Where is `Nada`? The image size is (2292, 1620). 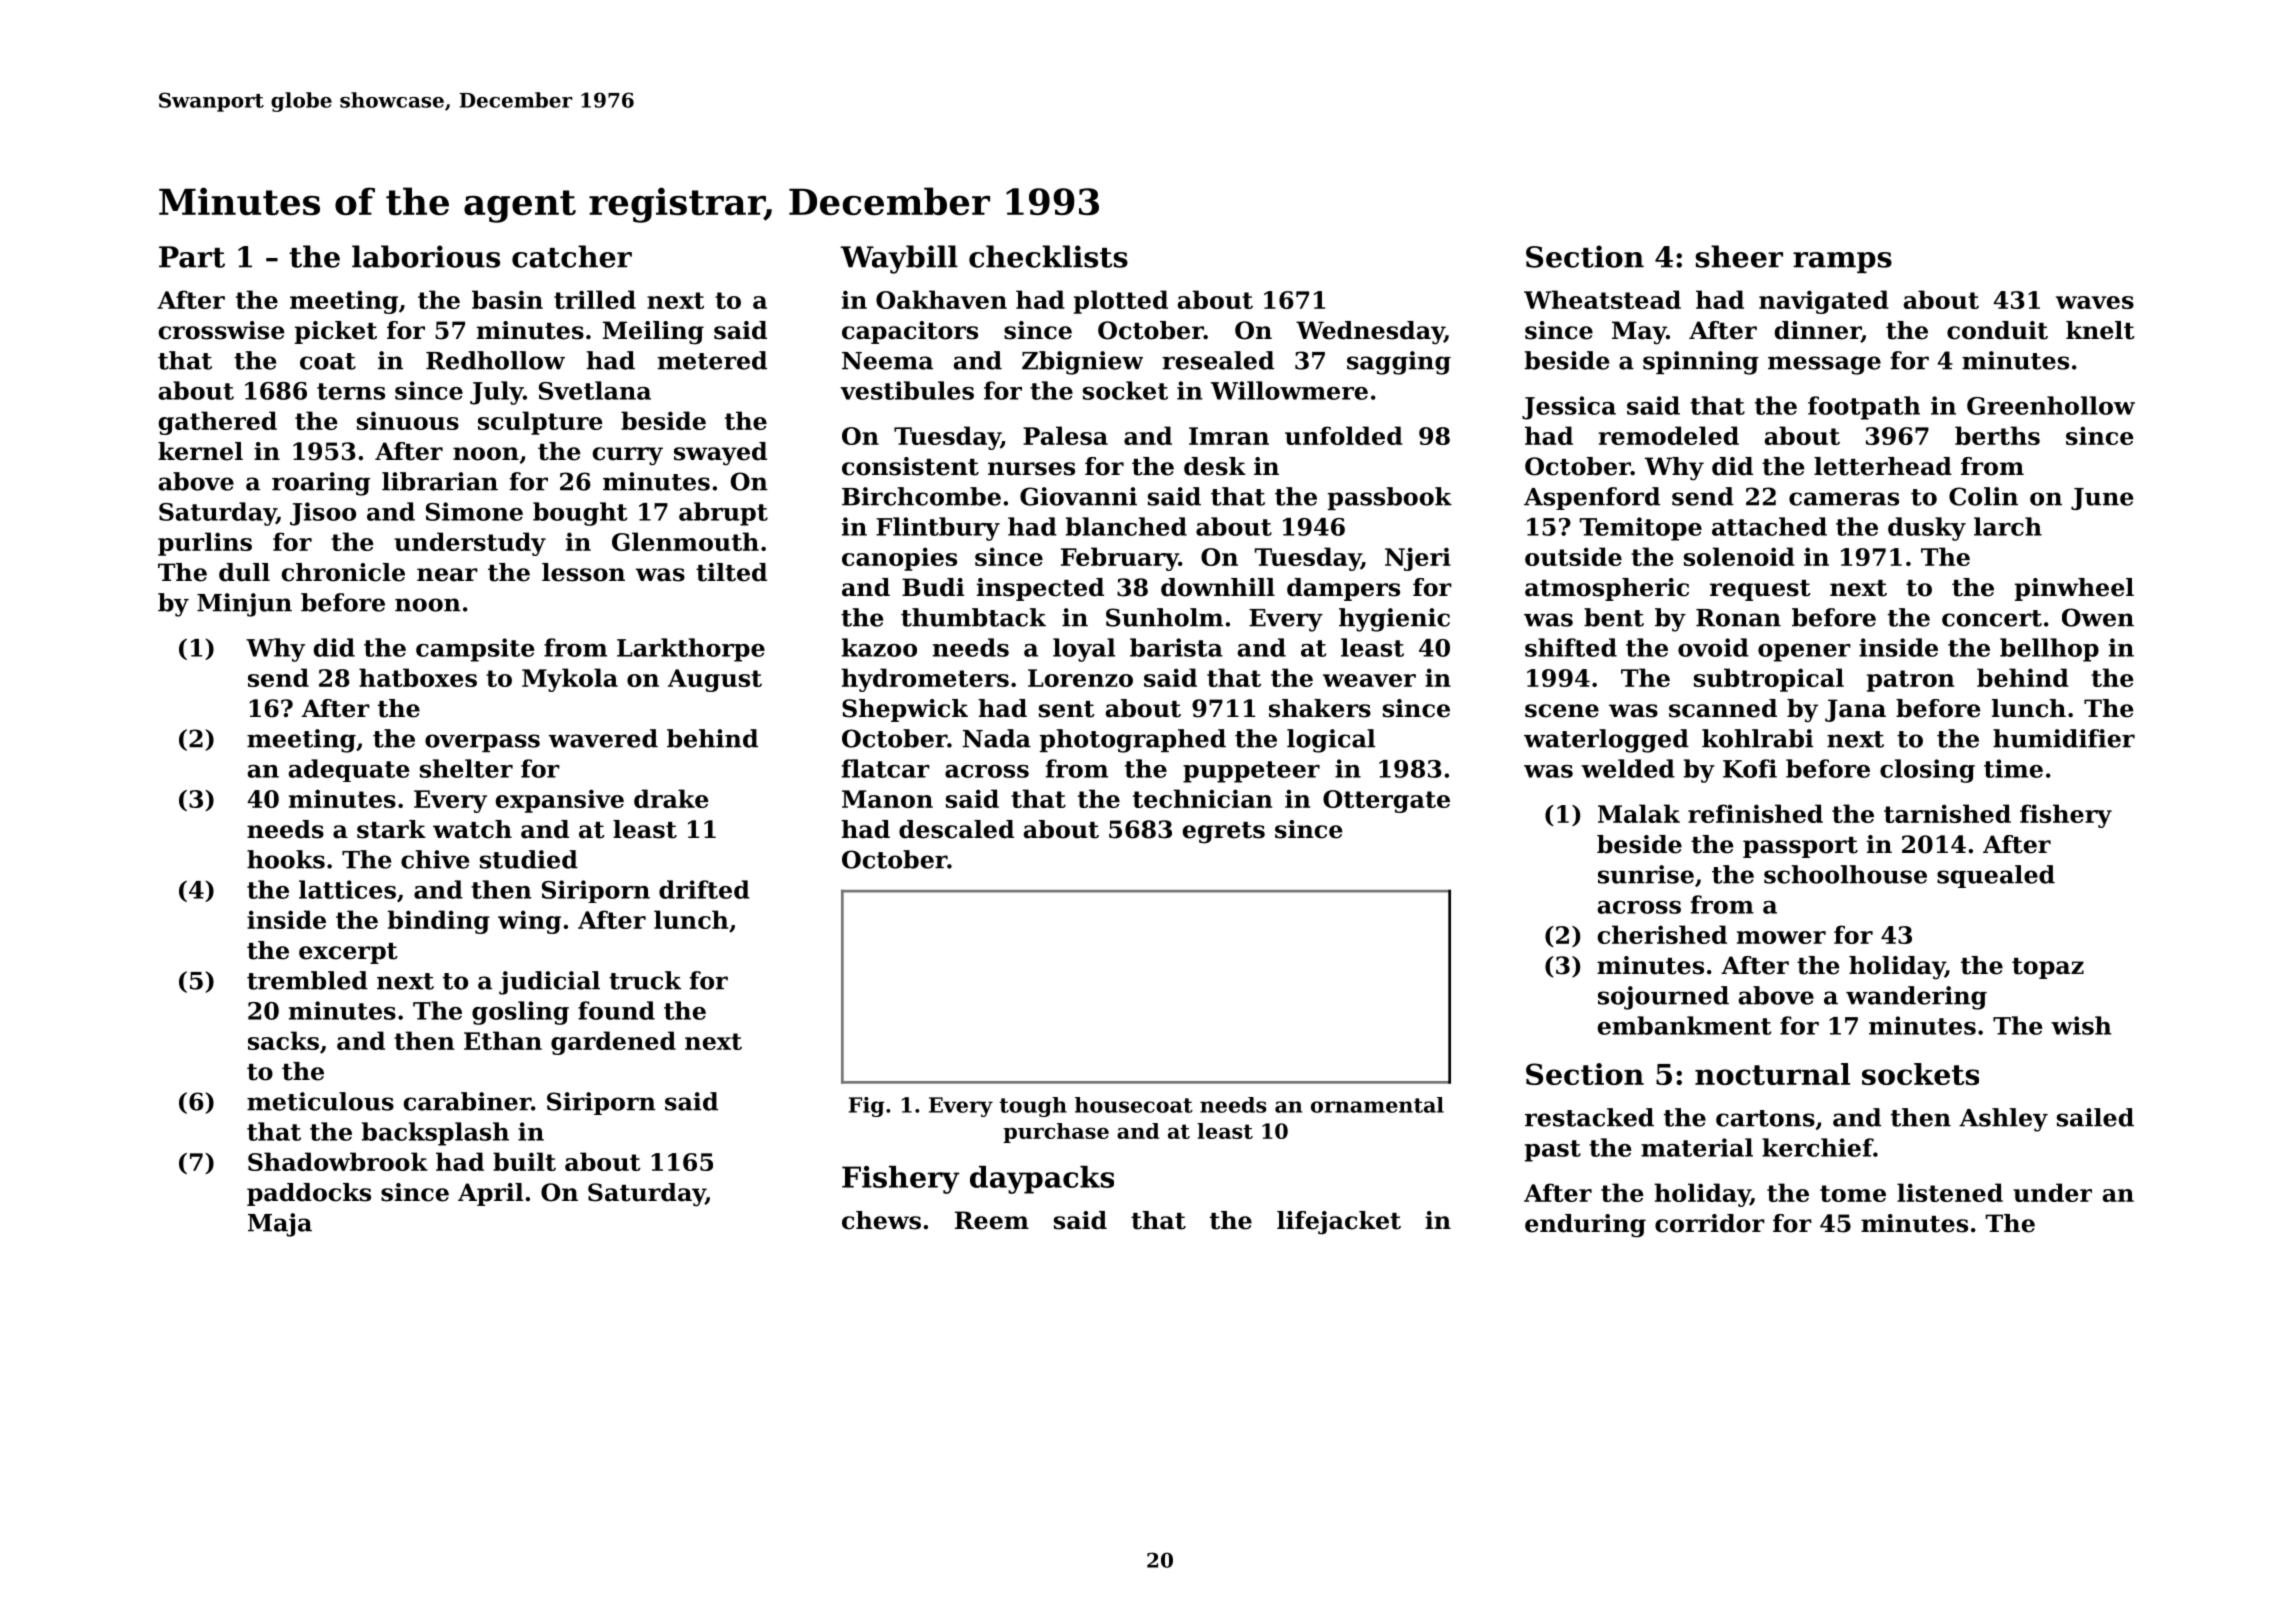 Nada is located at coordinates (997, 738).
